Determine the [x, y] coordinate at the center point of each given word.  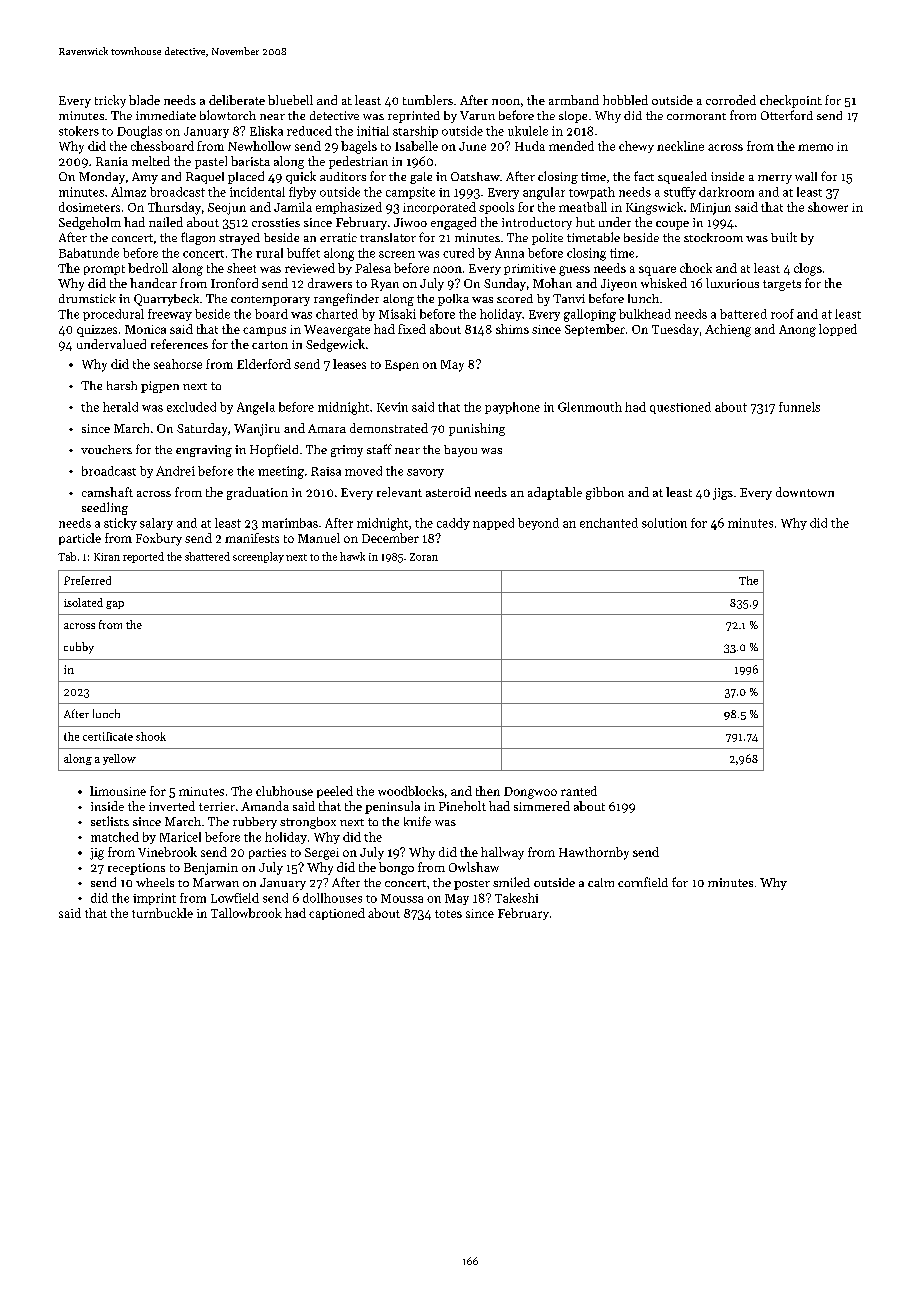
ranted [579, 791]
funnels [799, 407]
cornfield [643, 882]
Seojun [227, 209]
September [595, 330]
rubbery [255, 823]
